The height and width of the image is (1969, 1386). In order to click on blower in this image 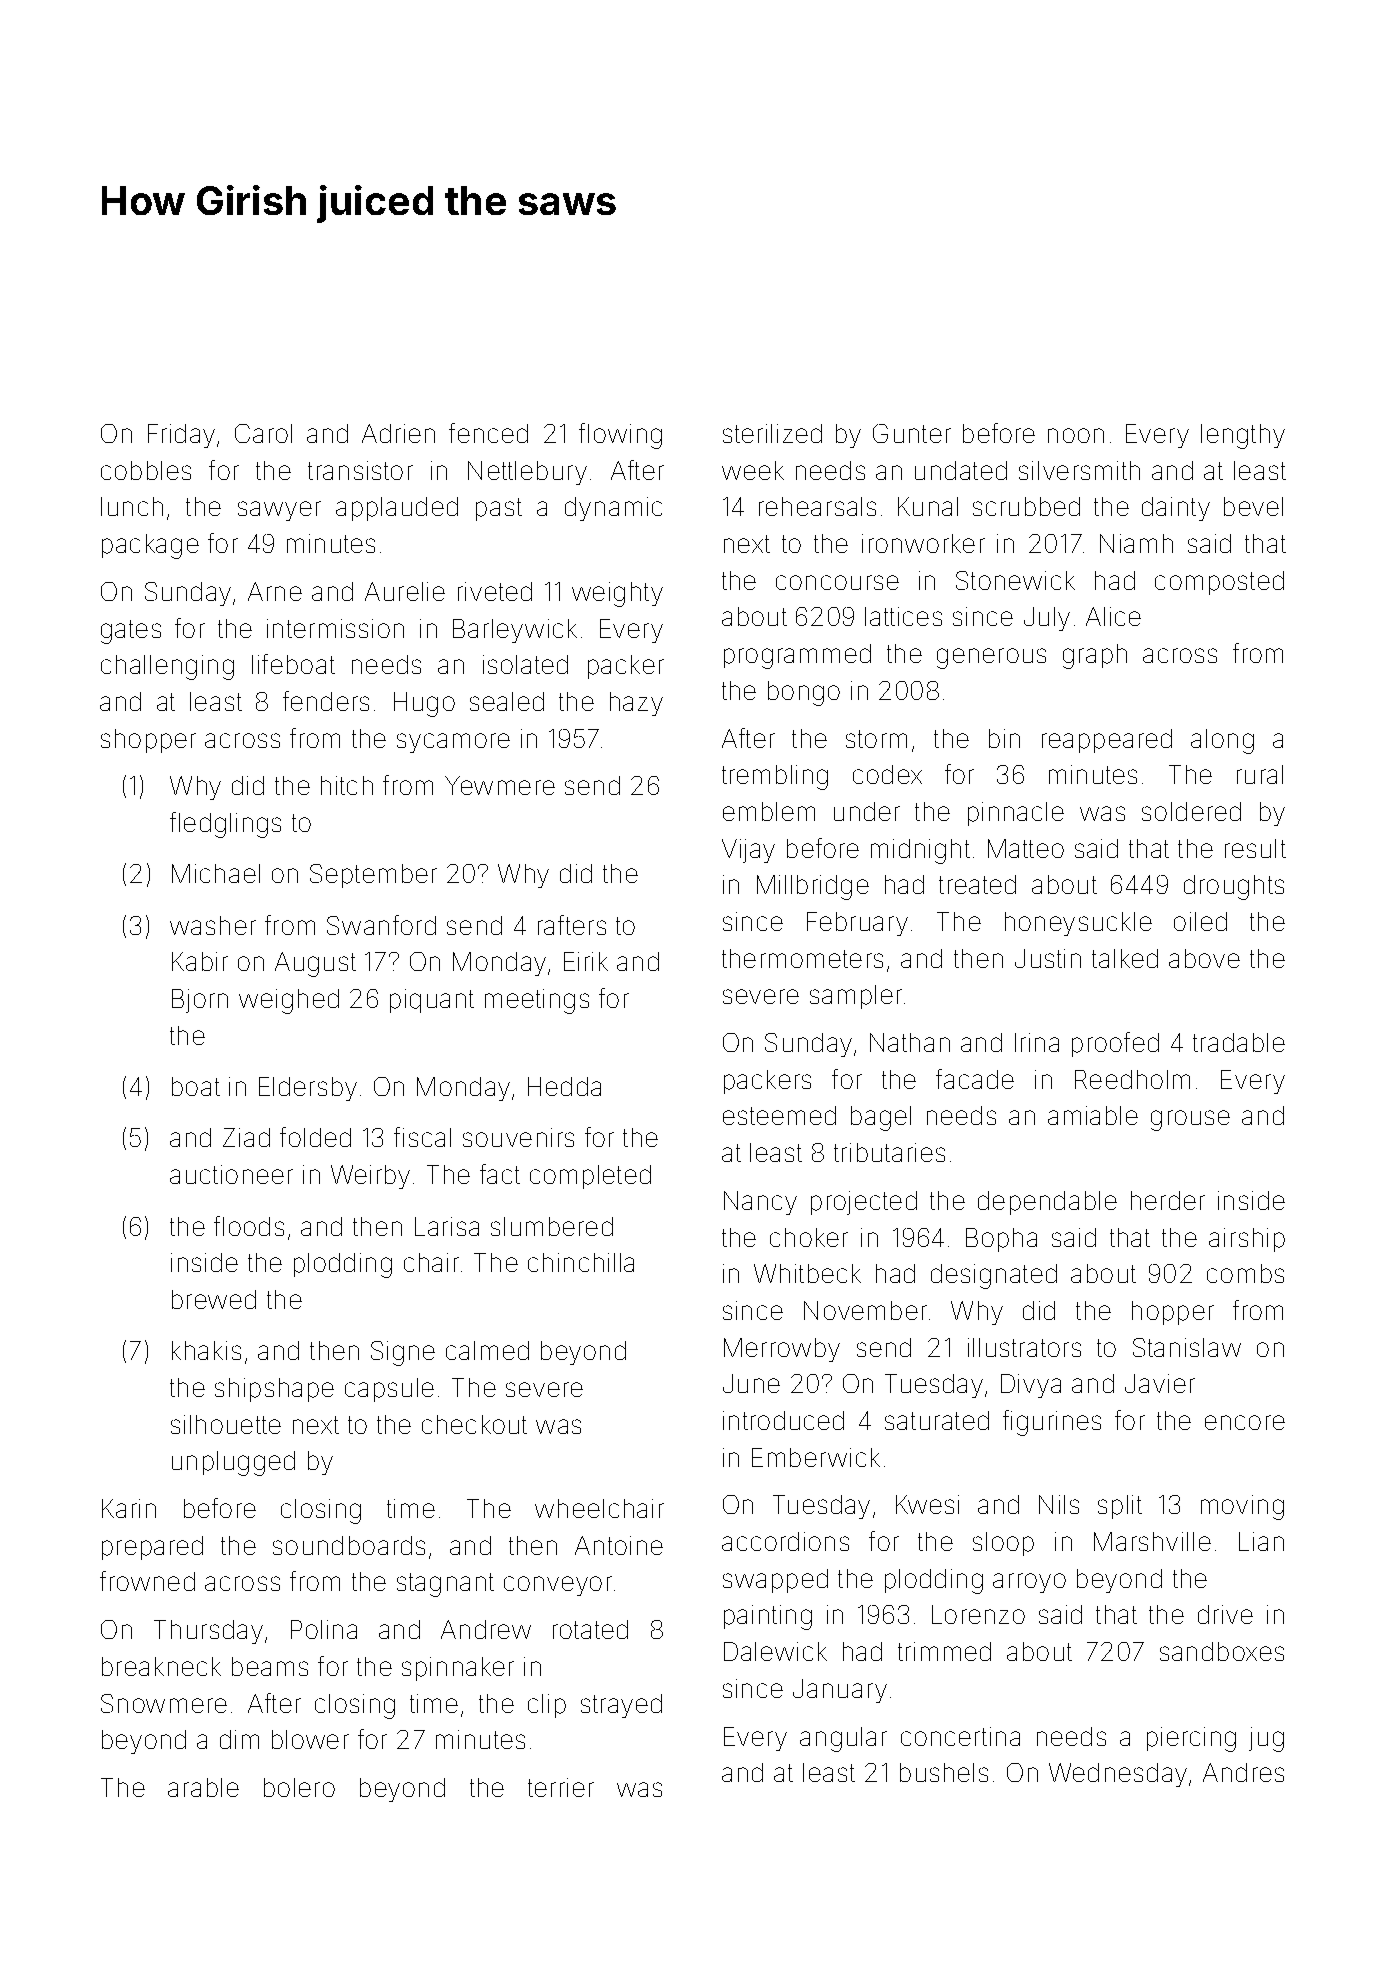, I will do `click(310, 1739)`.
